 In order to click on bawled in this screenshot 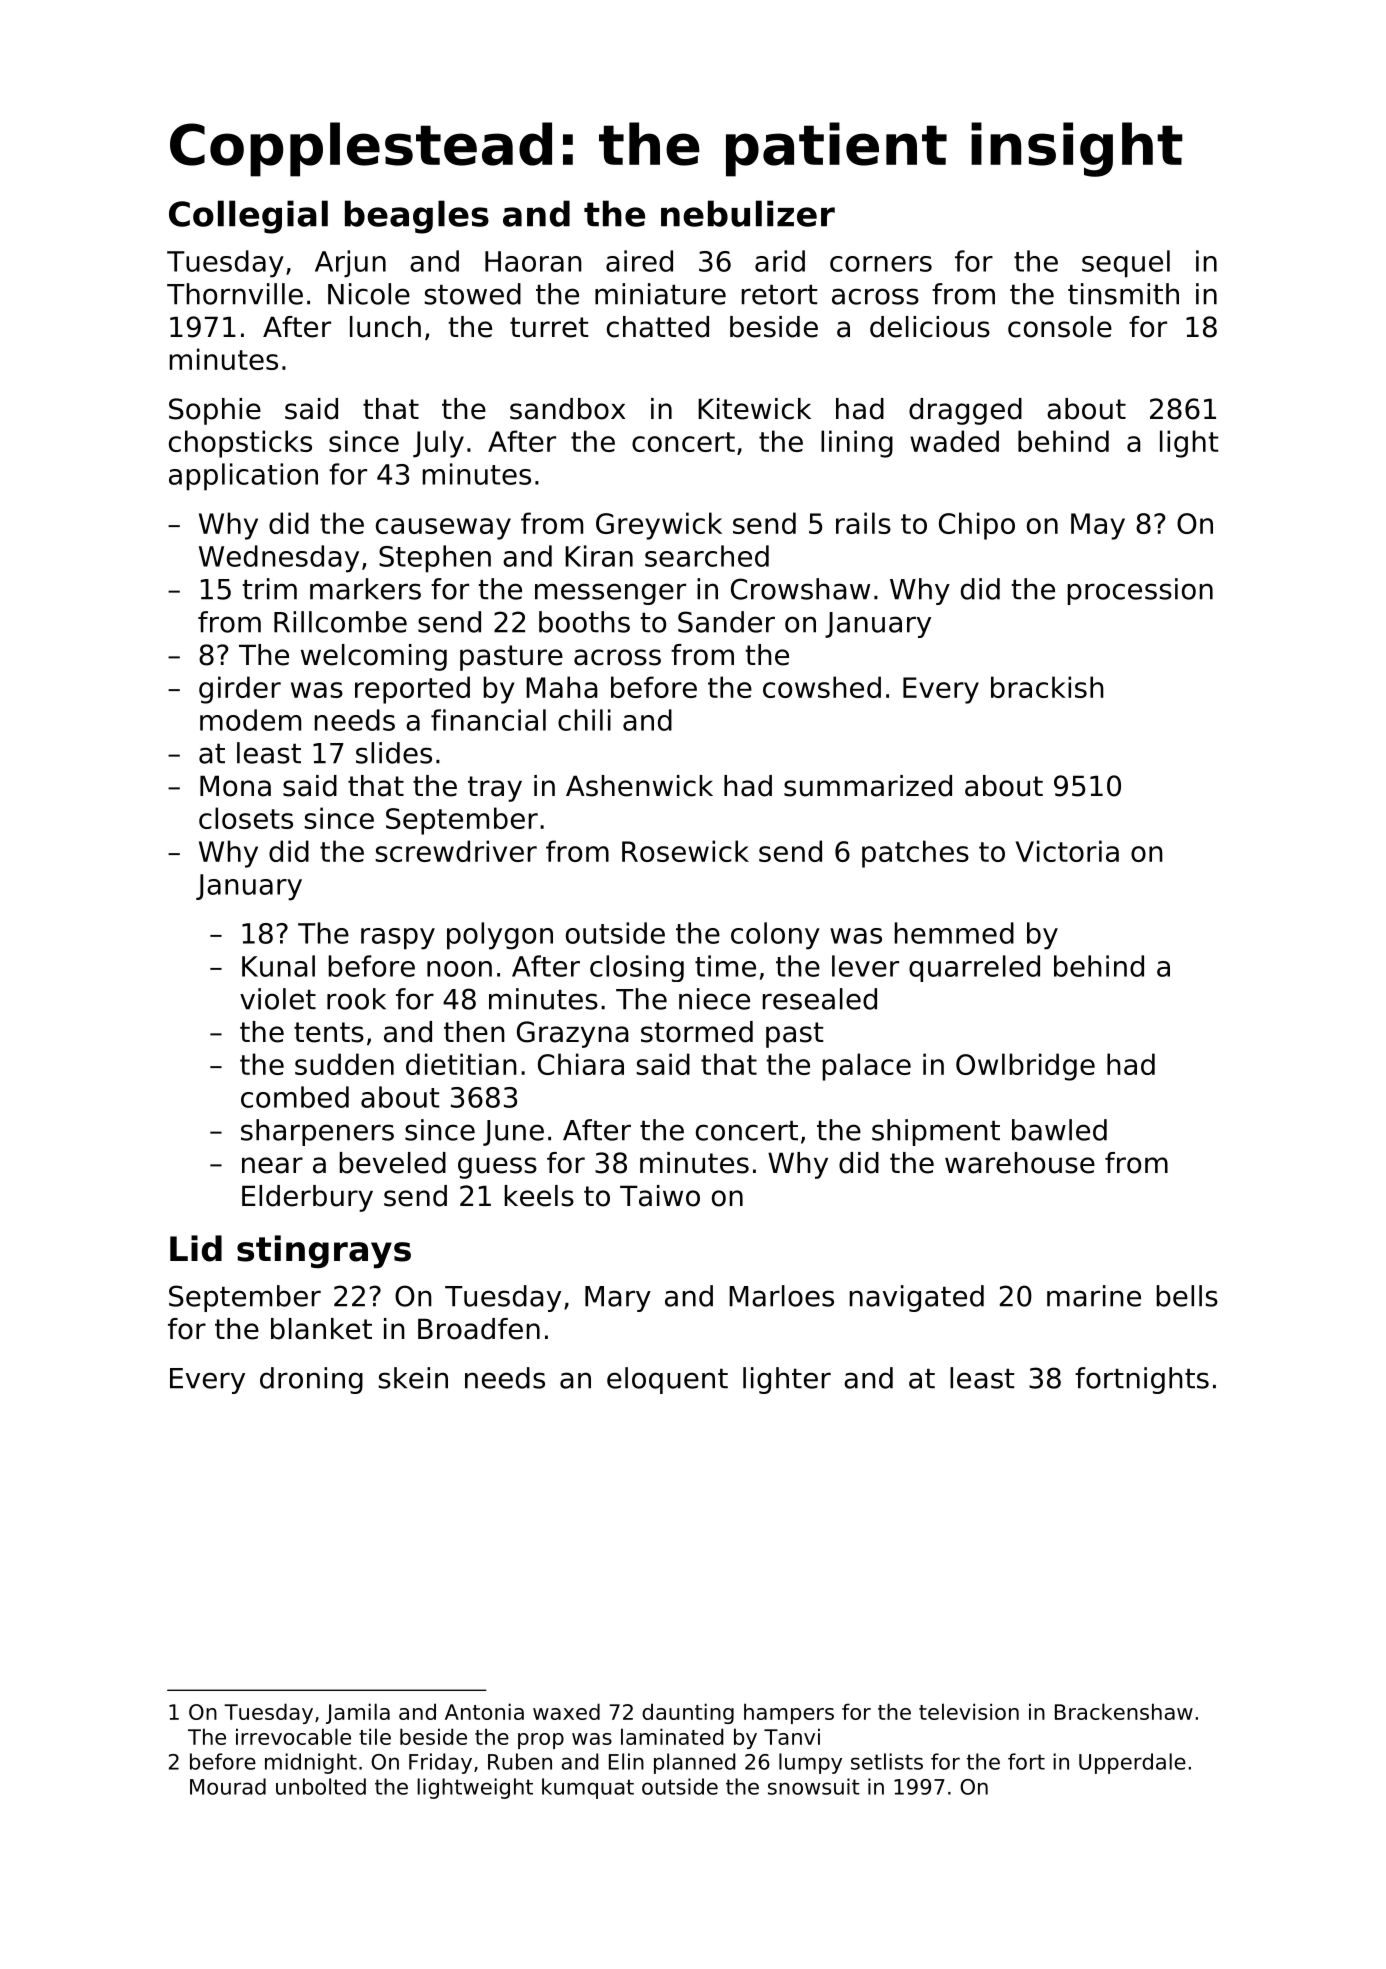, I will do `click(1059, 1130)`.
